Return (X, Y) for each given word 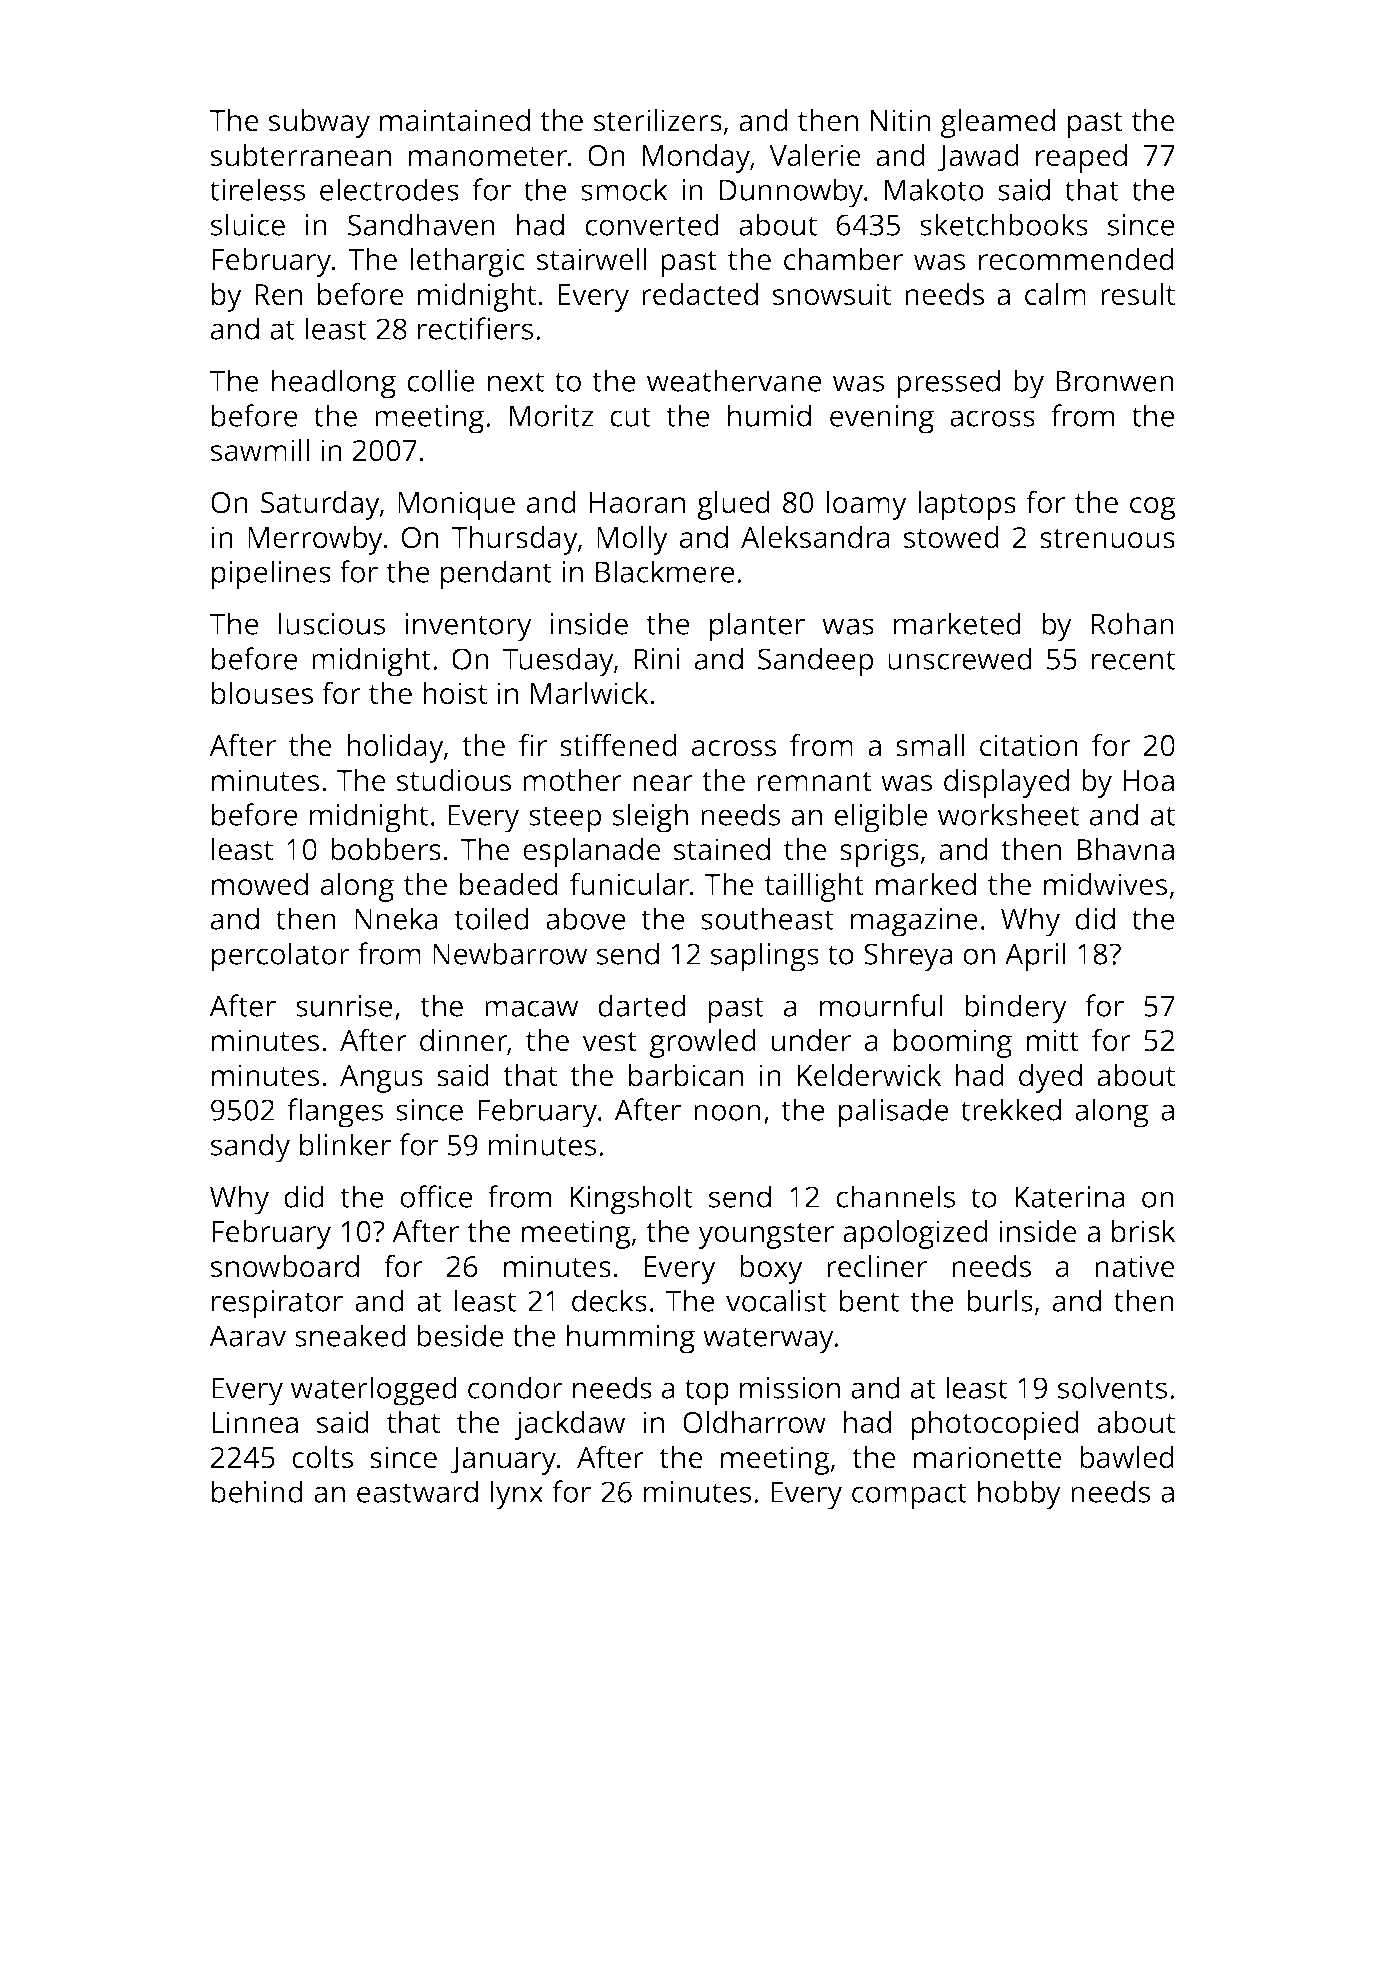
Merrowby (315, 540)
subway (319, 123)
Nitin (901, 120)
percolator (281, 957)
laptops (967, 505)
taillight (814, 887)
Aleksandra (815, 537)
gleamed (998, 123)
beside (460, 1335)
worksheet (1008, 814)
